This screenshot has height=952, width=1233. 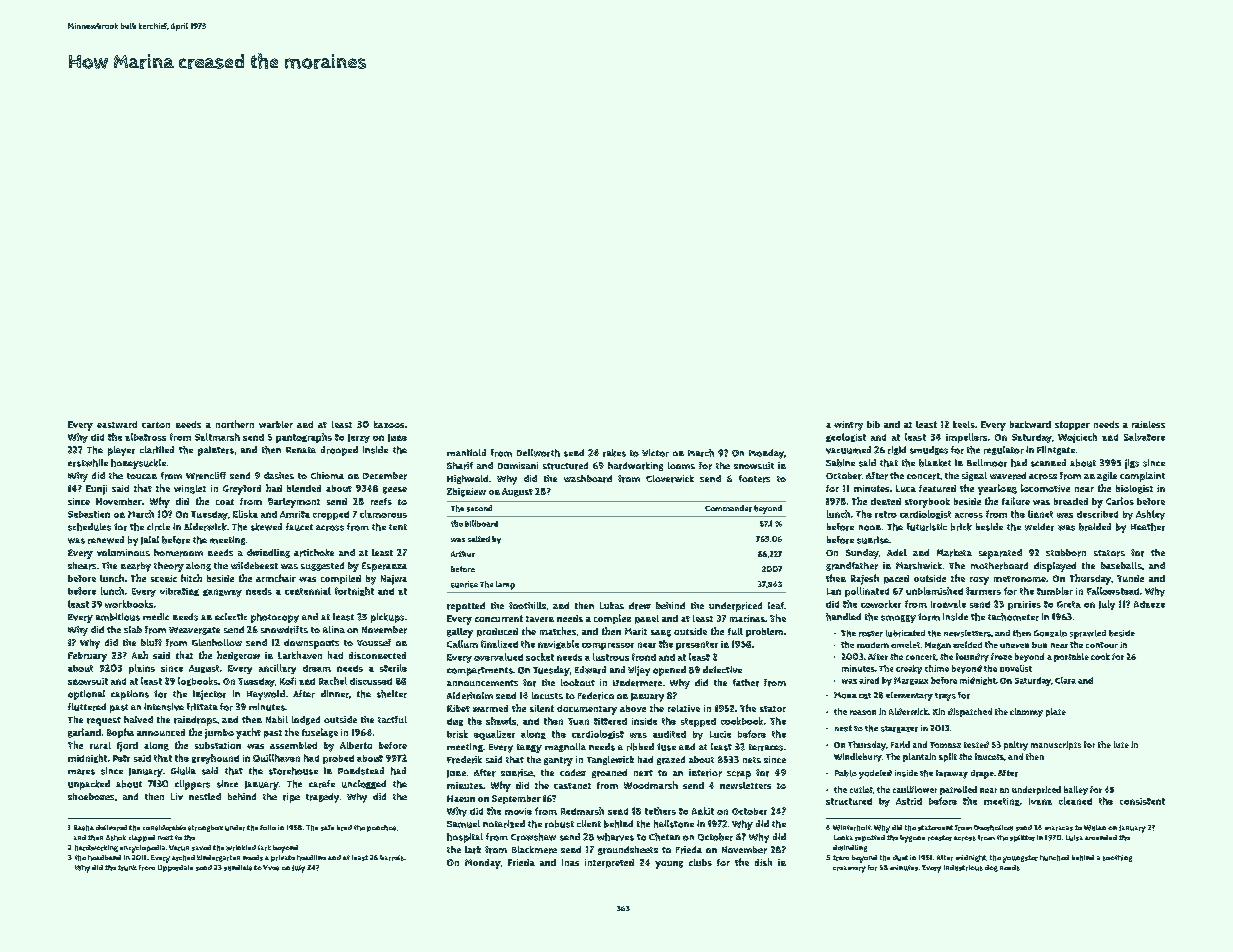 I want to click on Glenhollow, so click(x=217, y=642).
